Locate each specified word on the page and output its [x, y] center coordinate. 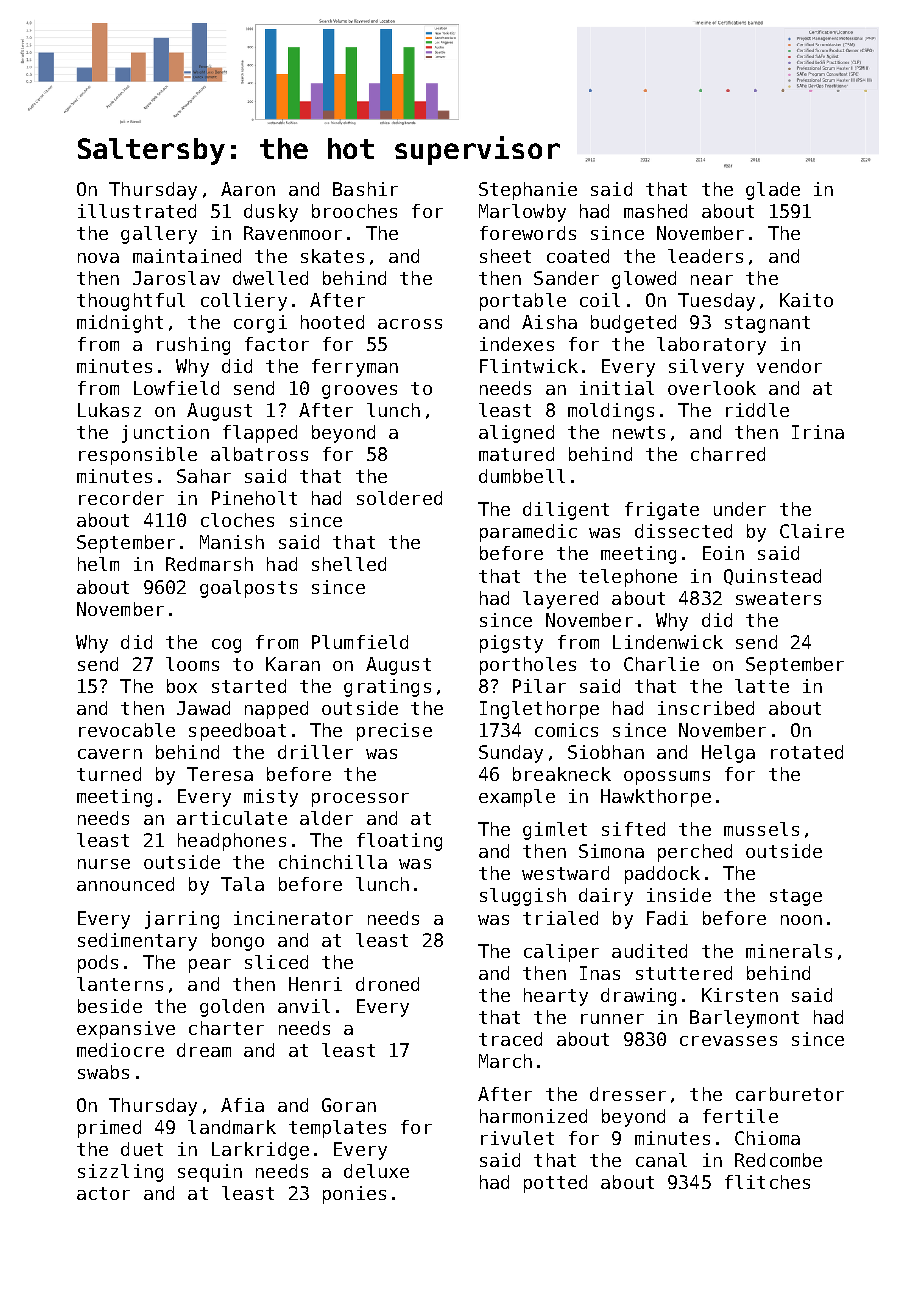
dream [204, 1050]
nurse [104, 864]
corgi [260, 324]
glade [773, 191]
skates [332, 256]
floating [399, 842]
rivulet [517, 1138]
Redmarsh [209, 564]
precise [394, 732]
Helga [728, 754]
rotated [807, 752]
